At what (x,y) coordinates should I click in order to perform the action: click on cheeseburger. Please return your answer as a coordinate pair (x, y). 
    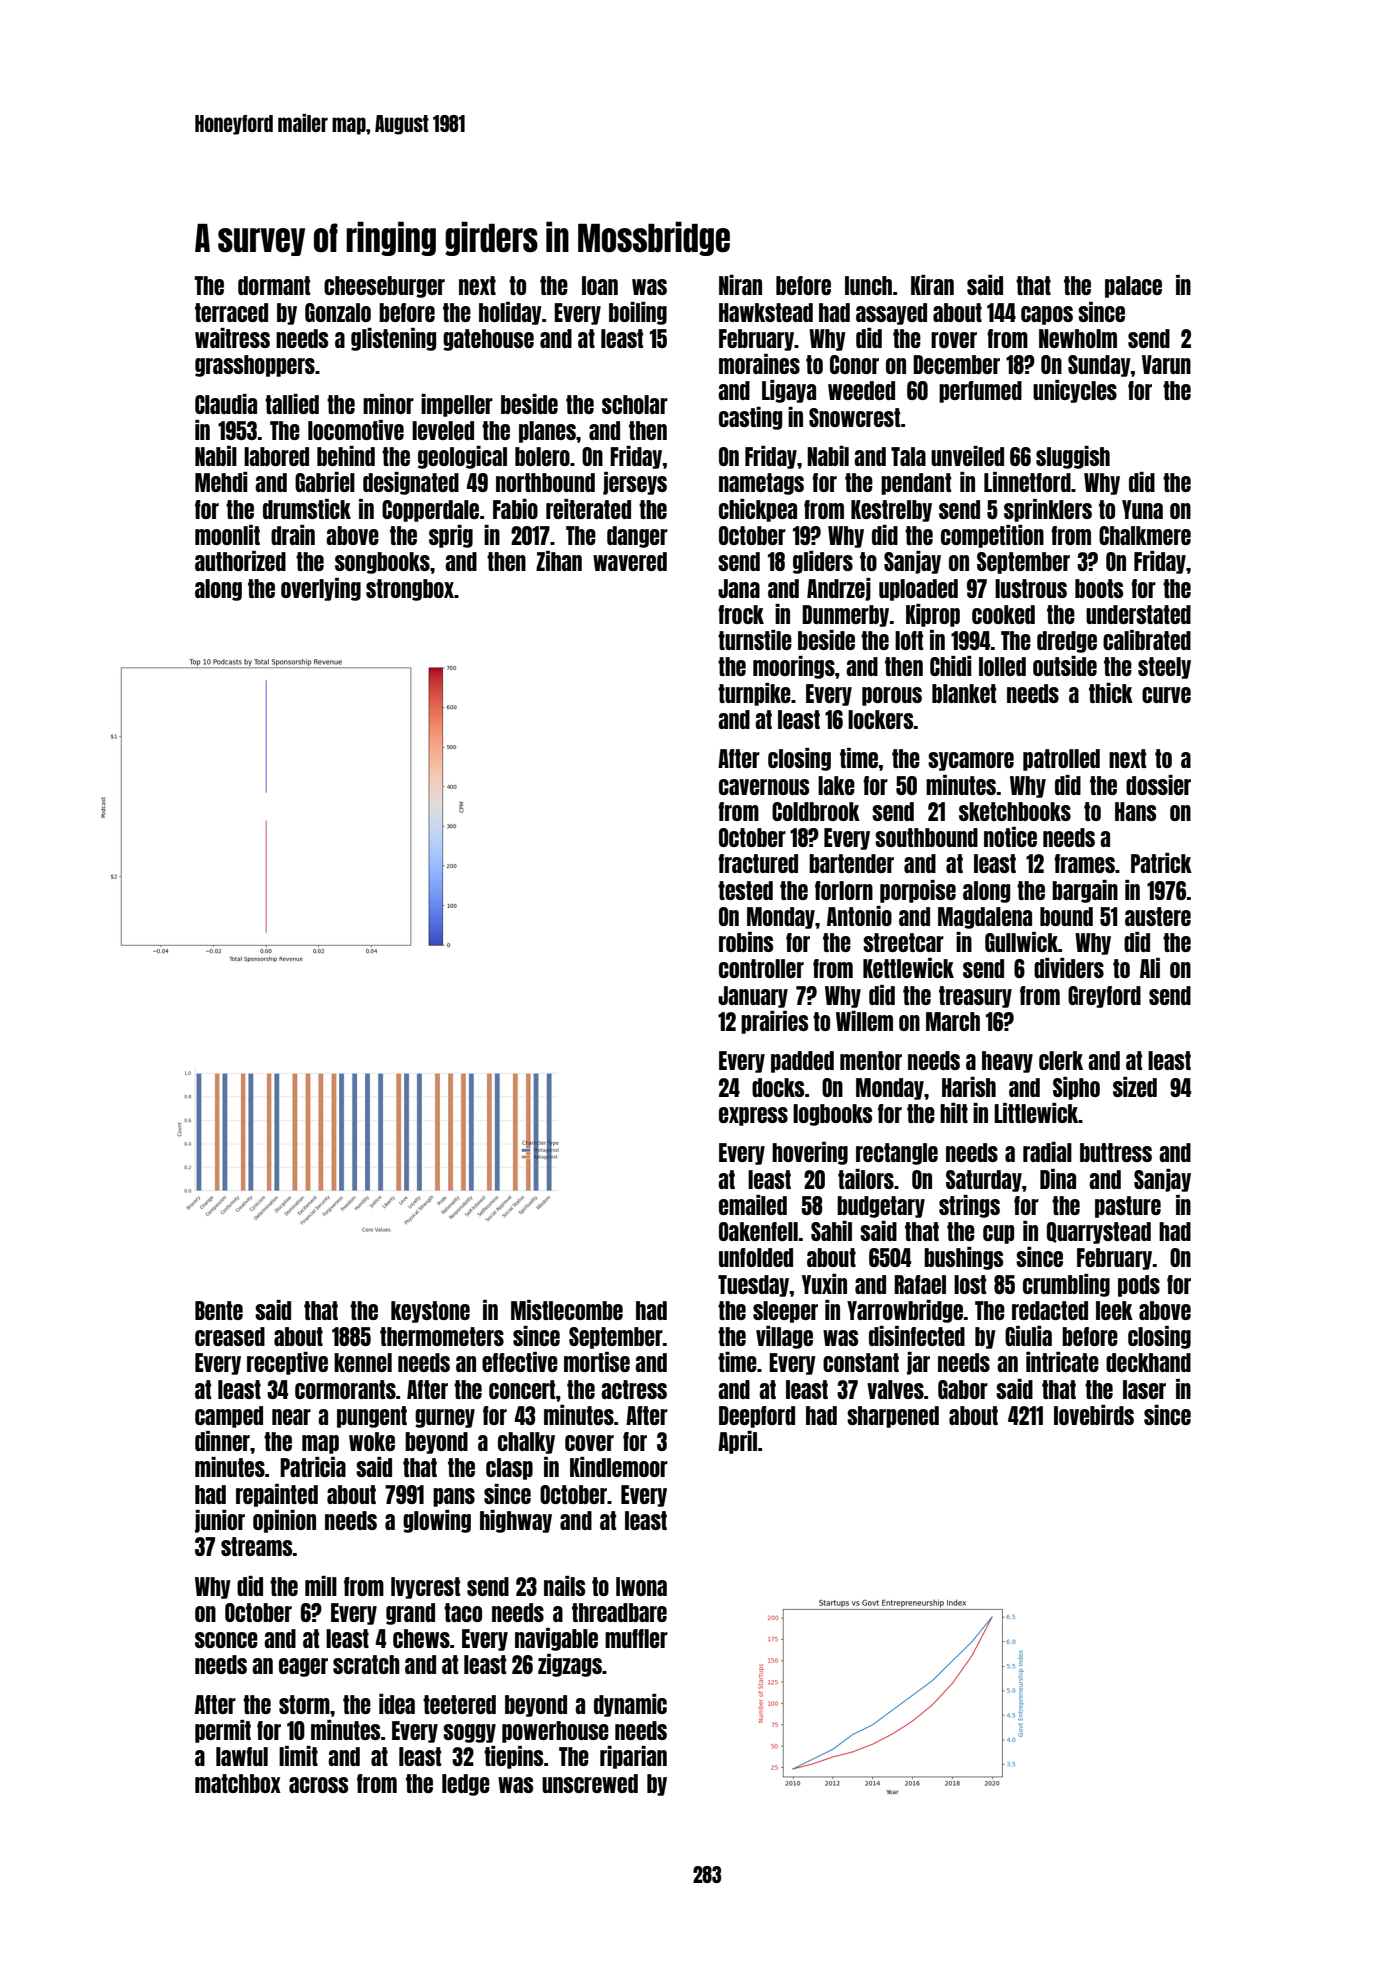
    Looking at the image, I should click on (384, 287).
